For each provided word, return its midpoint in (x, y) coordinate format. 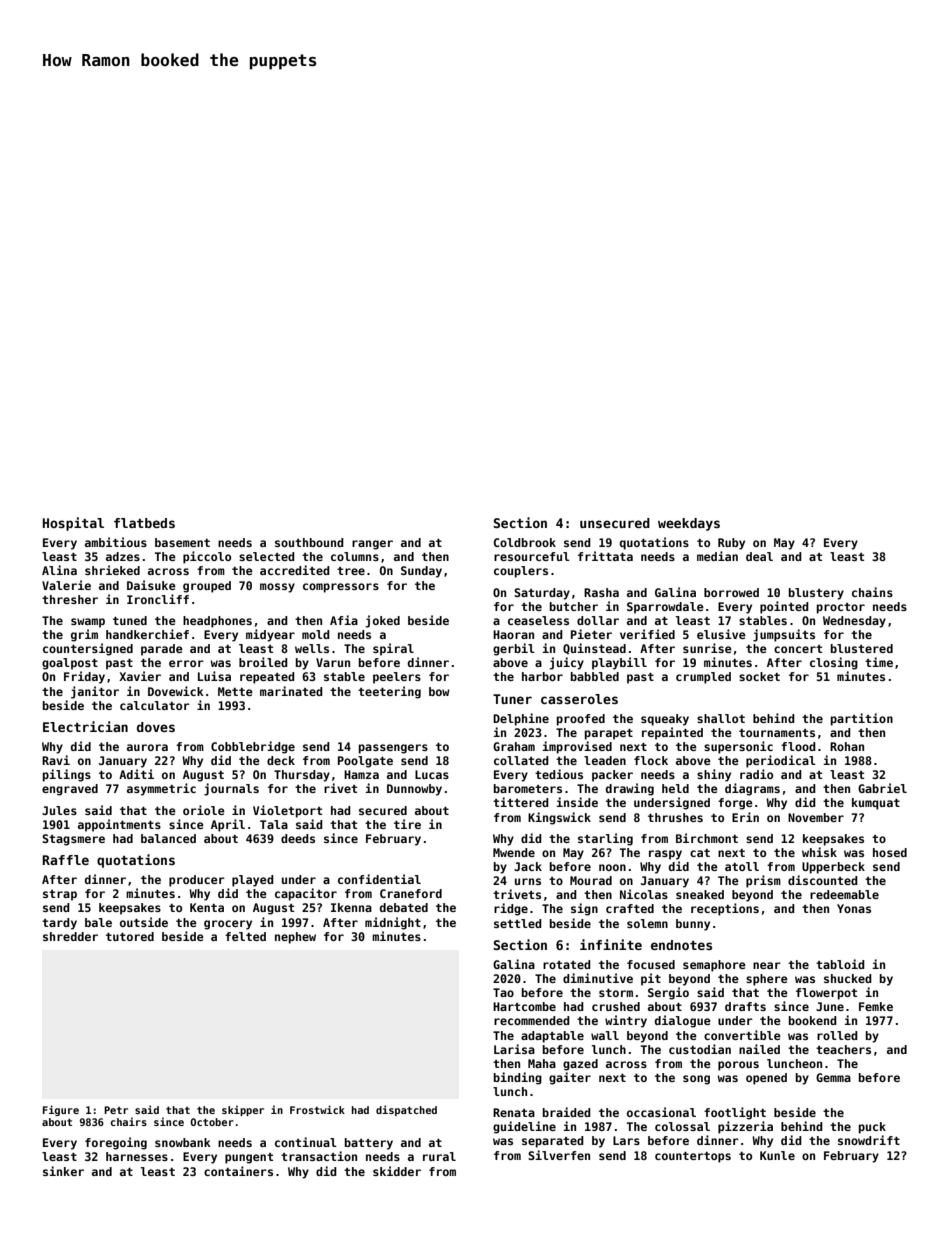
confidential (379, 879)
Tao (503, 992)
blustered (862, 648)
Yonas (854, 908)
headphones (217, 622)
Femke (876, 1006)
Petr (116, 1110)
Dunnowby (414, 790)
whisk (819, 852)
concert (798, 649)
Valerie (66, 585)
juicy (566, 663)
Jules (59, 810)
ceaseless (538, 620)
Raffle (65, 860)
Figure (61, 1110)
